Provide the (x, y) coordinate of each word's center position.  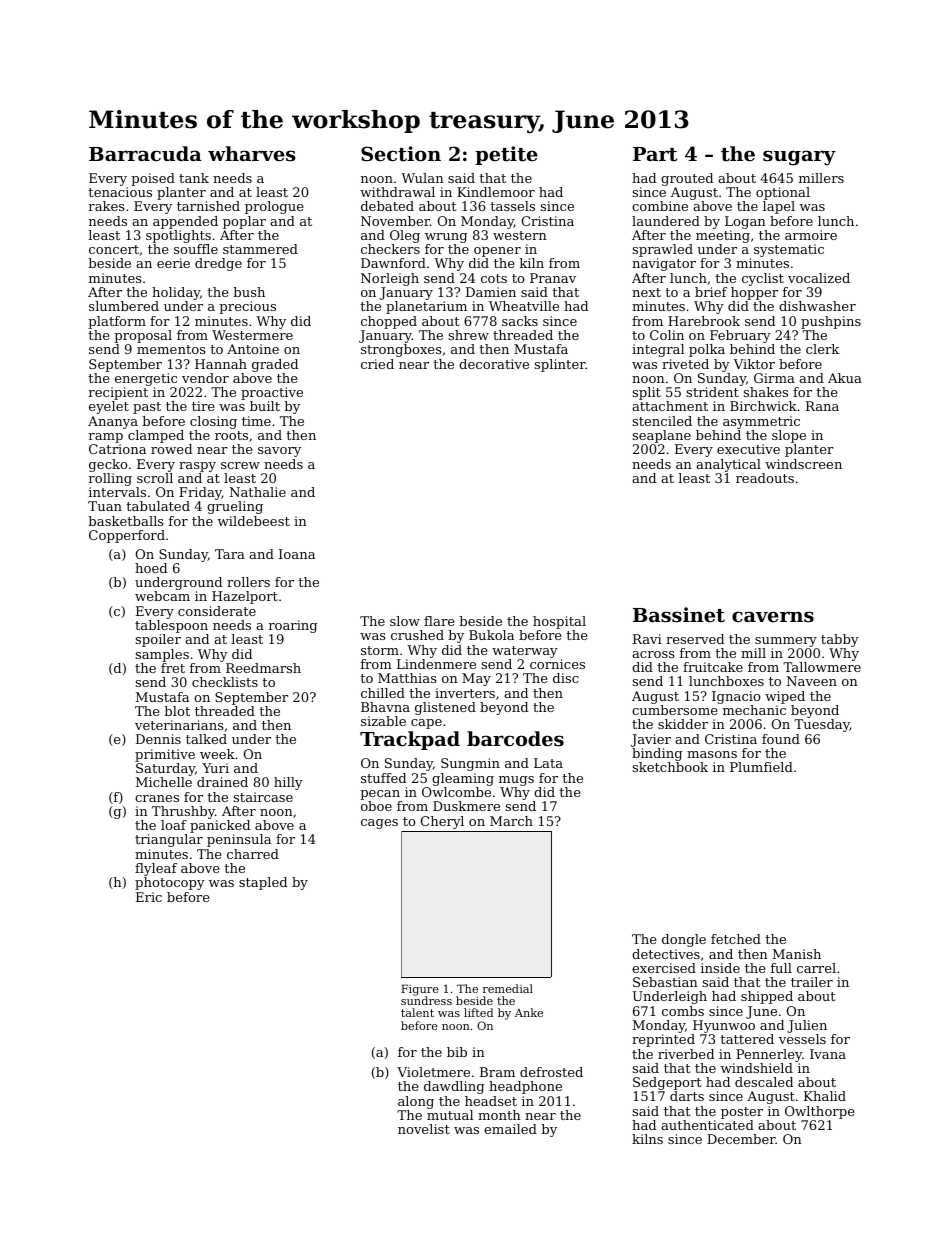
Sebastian (665, 982)
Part (655, 154)
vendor (205, 378)
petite (506, 155)
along (416, 1102)
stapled (263, 883)
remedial (508, 988)
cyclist (763, 279)
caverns (773, 617)
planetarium (426, 307)
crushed (417, 635)
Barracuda (145, 153)
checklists (225, 682)
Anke (529, 1012)
